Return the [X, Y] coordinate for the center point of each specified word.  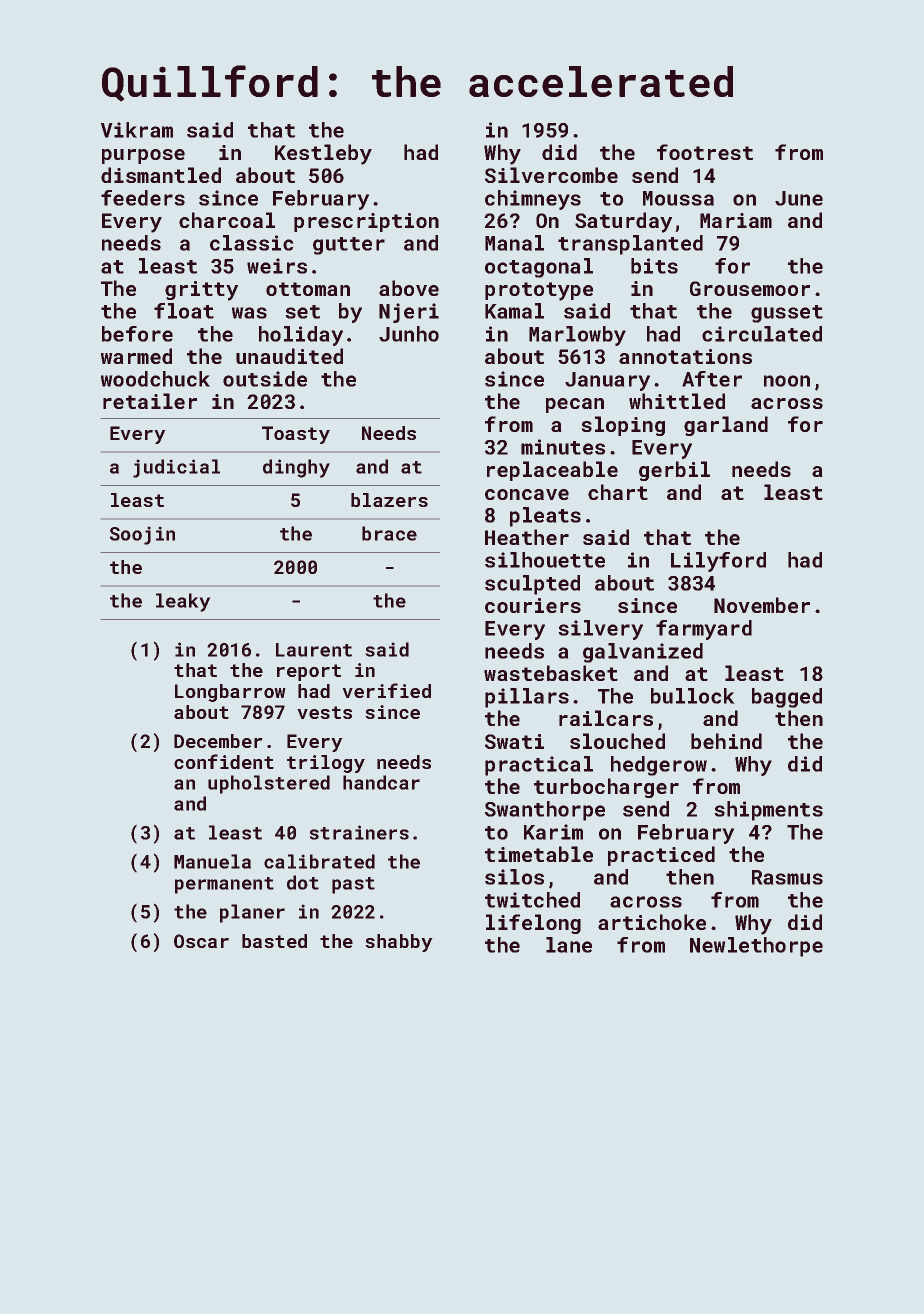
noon [787, 381]
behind [726, 741]
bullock [693, 696]
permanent [224, 885]
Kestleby [323, 154]
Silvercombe [551, 175]
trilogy [326, 764]
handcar [381, 782]
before [137, 334]
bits [654, 266]
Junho [409, 334]
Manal [514, 243]
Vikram [137, 130]
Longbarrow [230, 693]
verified [386, 690]
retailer [150, 401]
